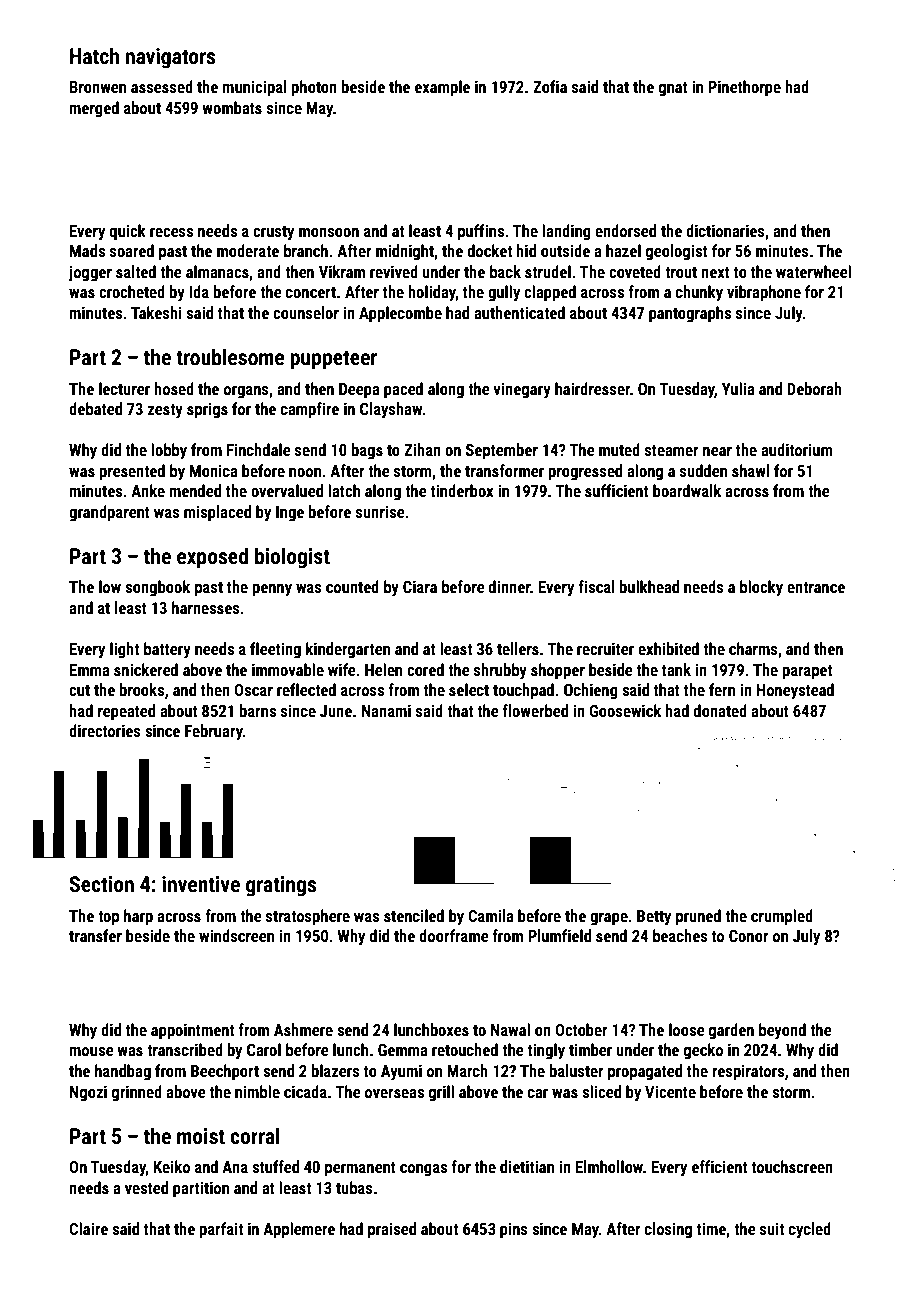 The image size is (924, 1308). What do you see at coordinates (731, 1031) in the screenshot?
I see `garden` at bounding box center [731, 1031].
